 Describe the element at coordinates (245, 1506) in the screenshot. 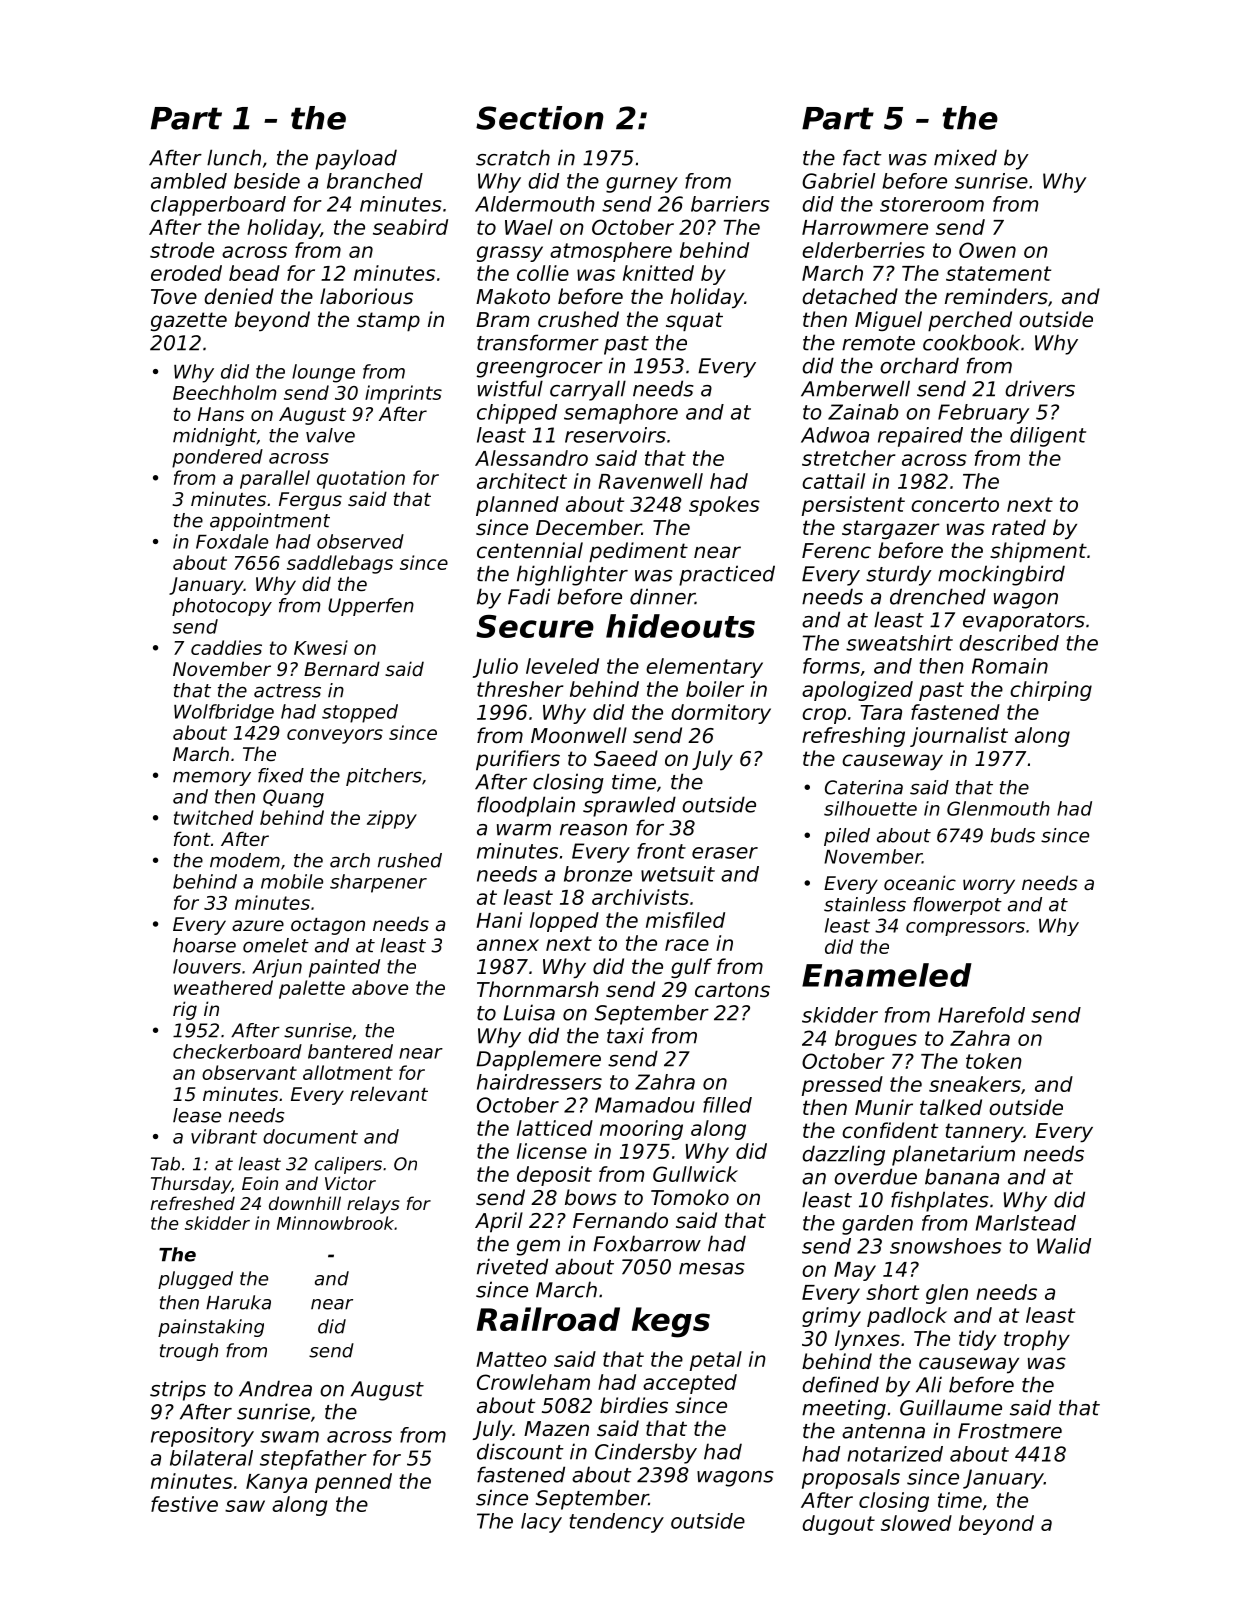

I see `saw` at that location.
